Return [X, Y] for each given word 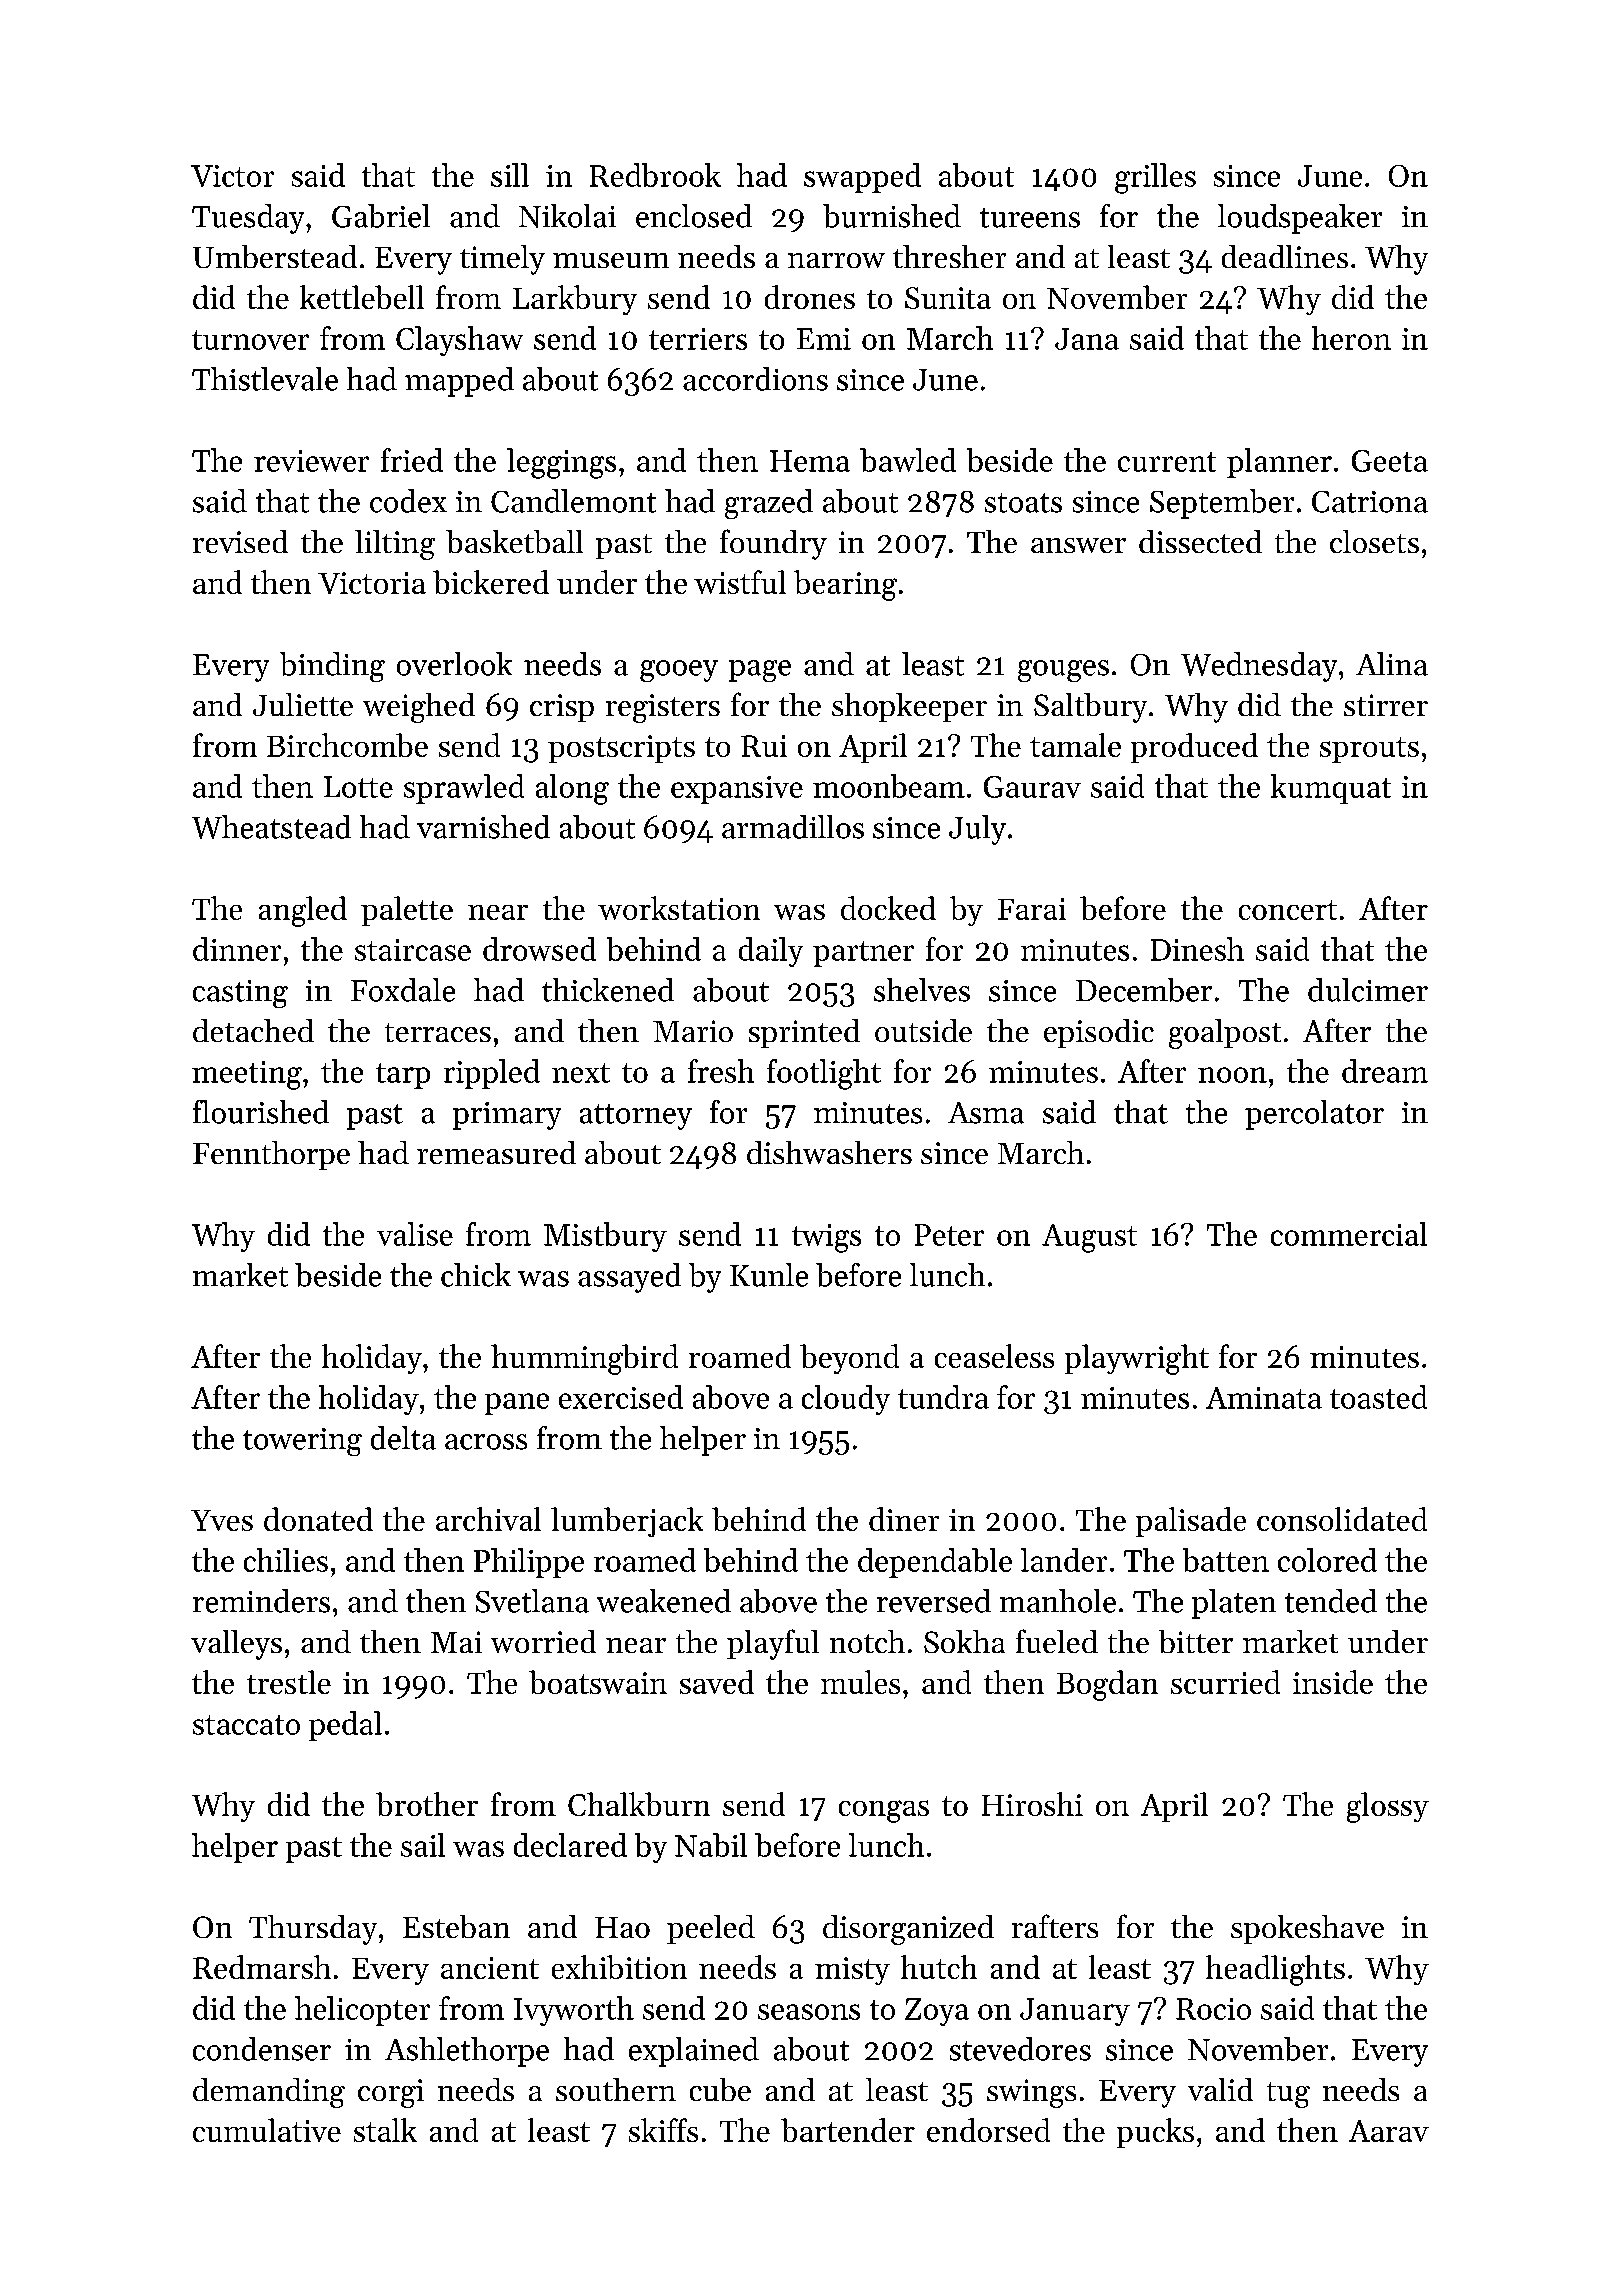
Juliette [303, 704]
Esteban [456, 1926]
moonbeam [889, 786]
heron [1351, 338]
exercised [621, 1397]
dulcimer [1368, 990]
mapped [459, 382]
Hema [810, 461]
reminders [261, 1601]
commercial [1349, 1234]
